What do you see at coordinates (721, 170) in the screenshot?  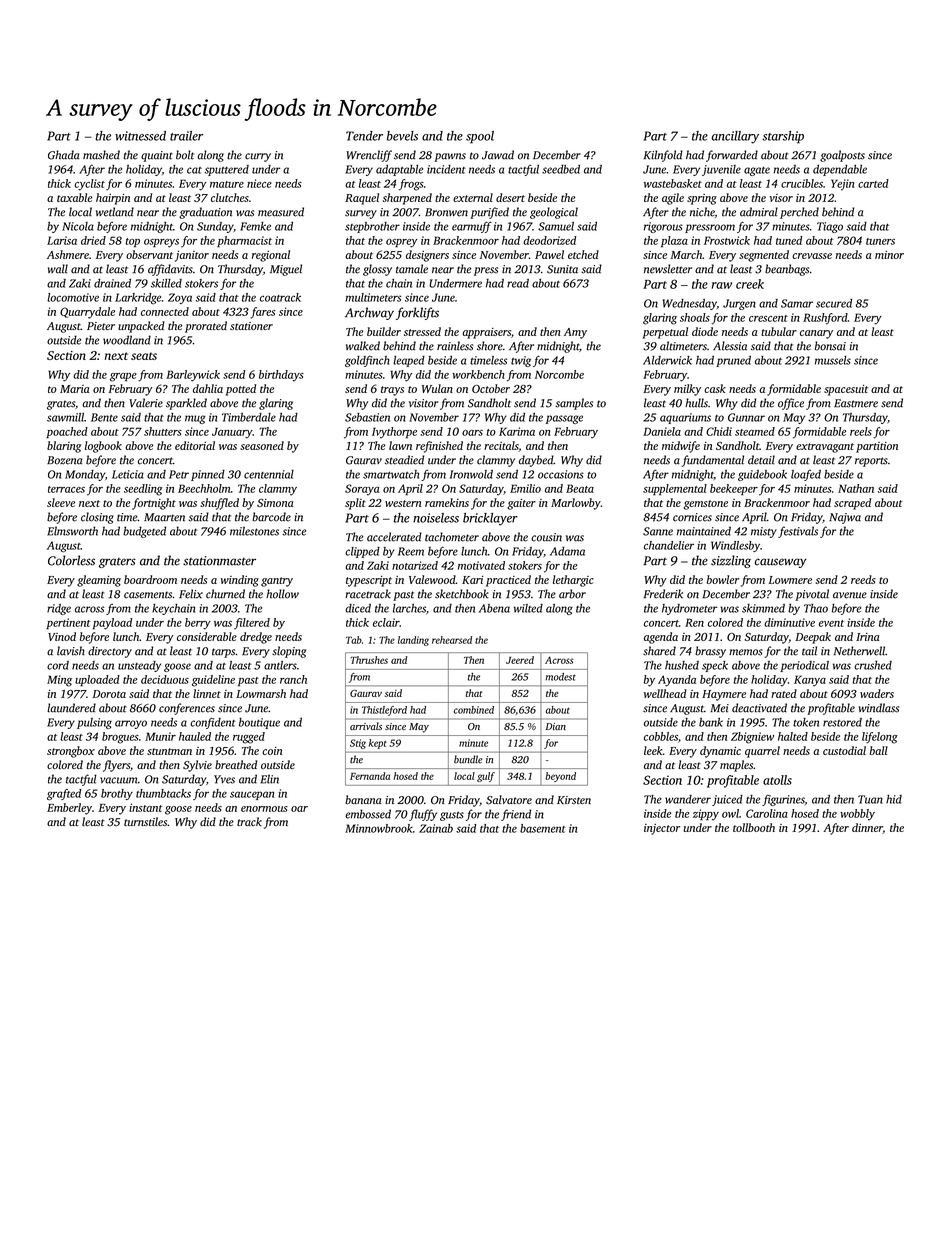 I see `juvenile` at bounding box center [721, 170].
